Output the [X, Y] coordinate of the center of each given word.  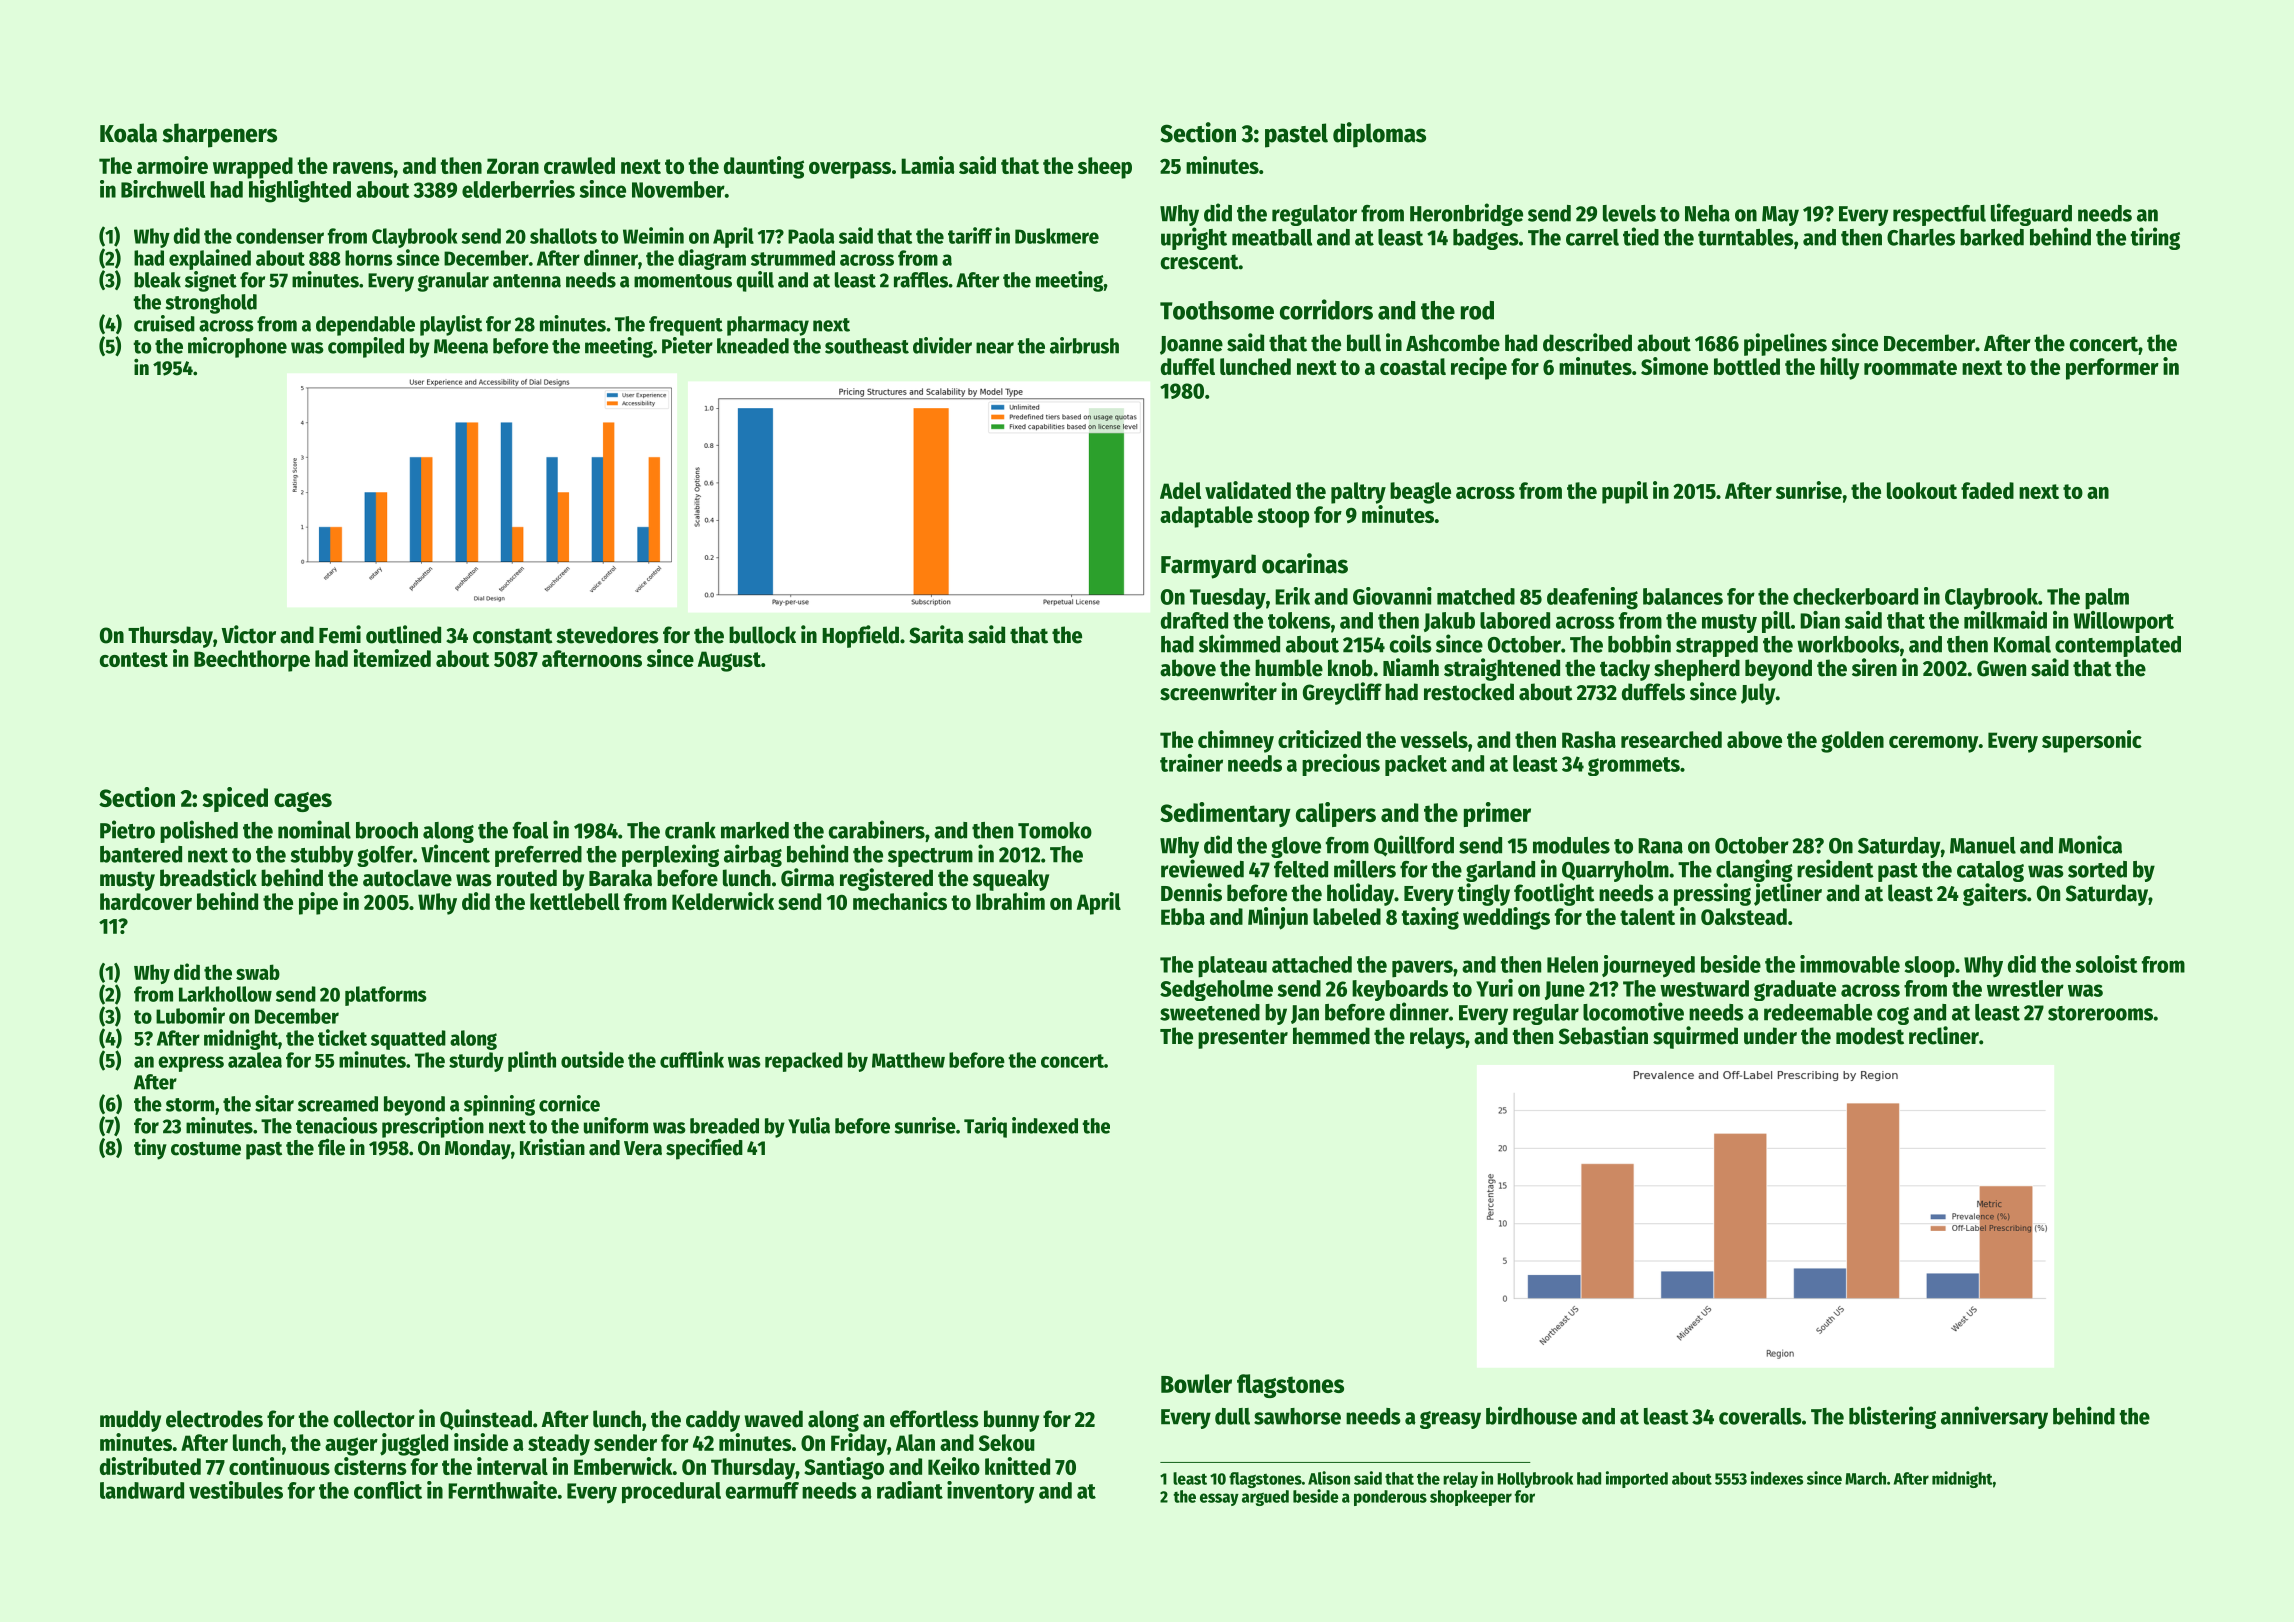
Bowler [1196, 1383]
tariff [970, 235]
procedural [671, 1493]
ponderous [1390, 1498]
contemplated [2118, 646]
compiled [366, 347]
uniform [616, 1125]
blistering [1892, 1417]
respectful [1939, 215]
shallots [563, 236]
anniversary [1994, 1417]
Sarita [936, 634]
